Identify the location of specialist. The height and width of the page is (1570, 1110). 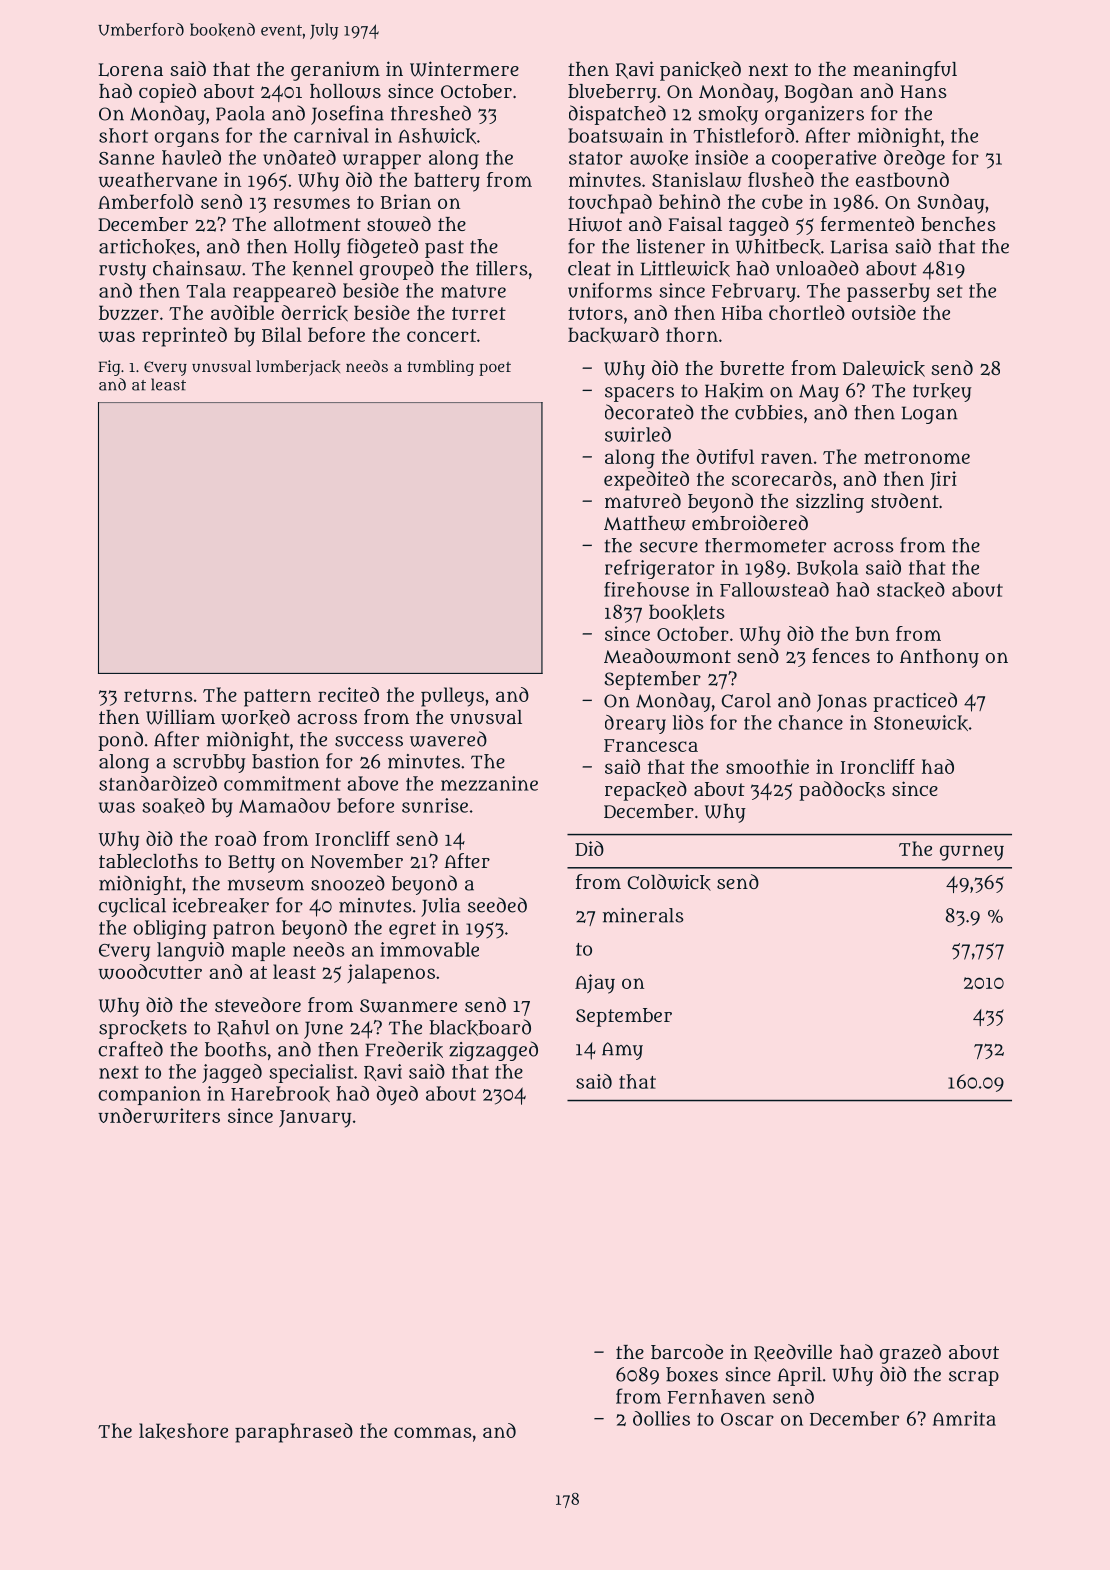
(311, 1073).
